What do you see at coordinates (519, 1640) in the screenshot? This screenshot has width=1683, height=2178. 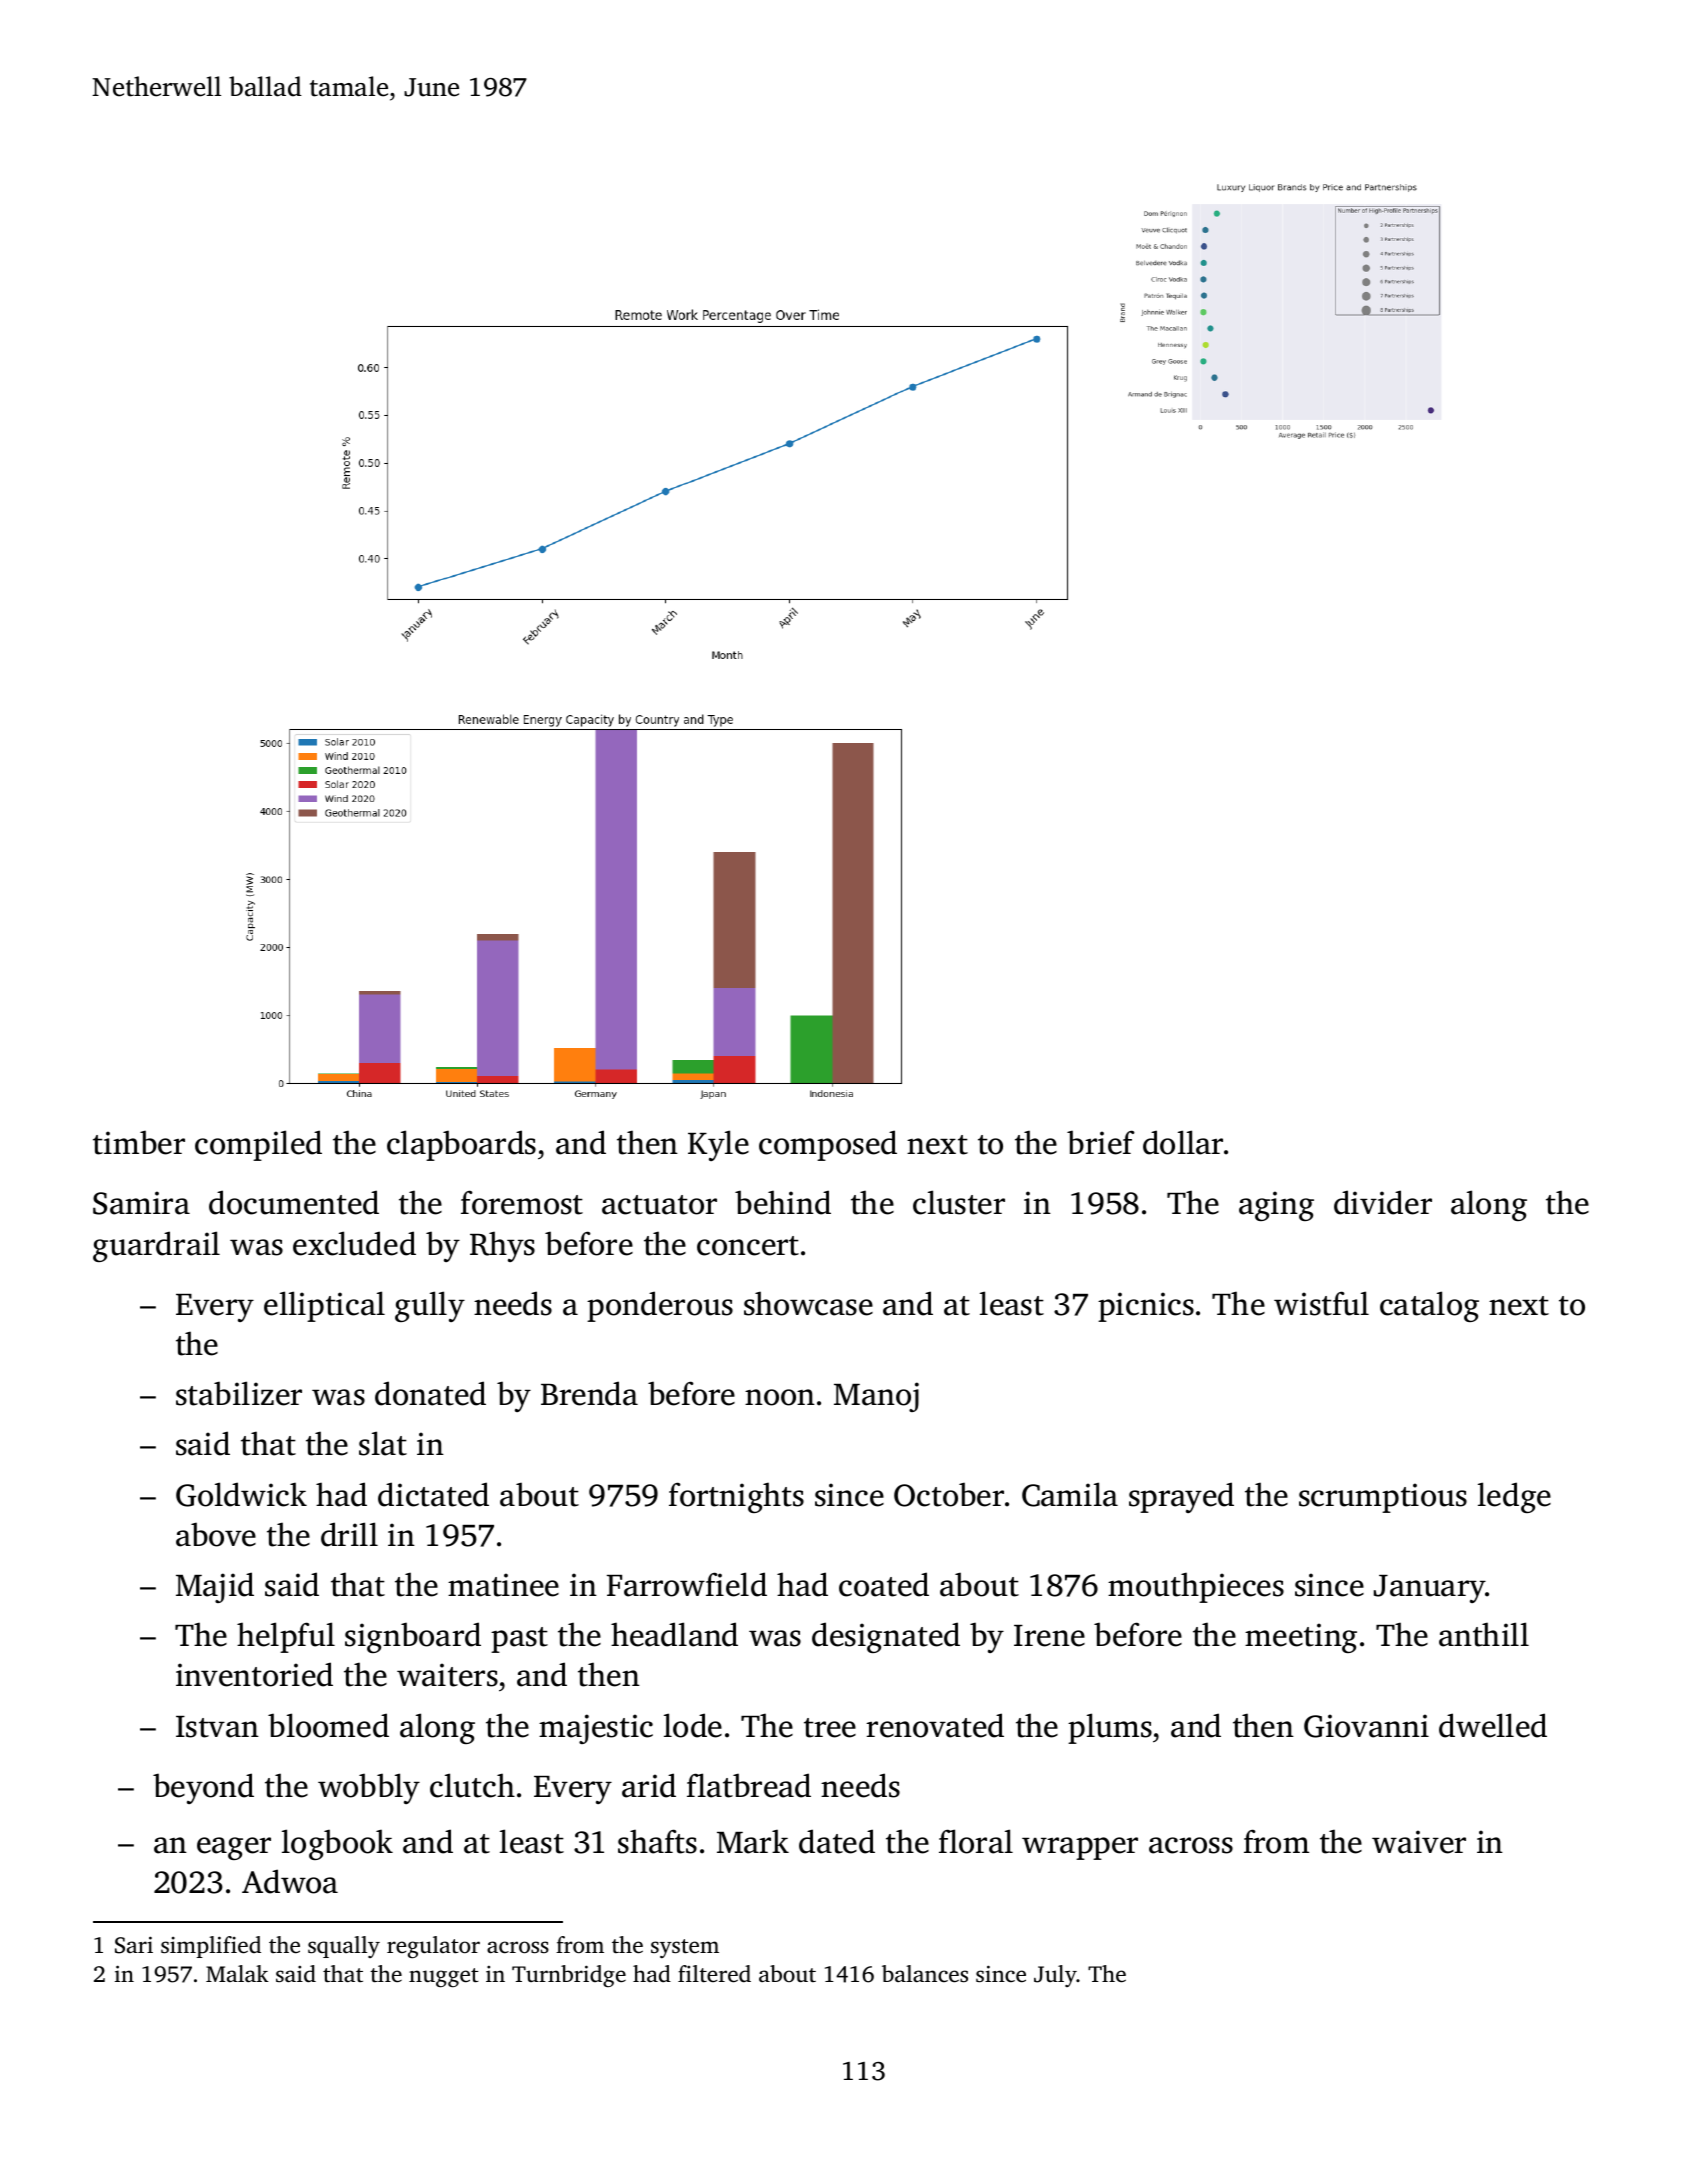 I see `past` at bounding box center [519, 1640].
